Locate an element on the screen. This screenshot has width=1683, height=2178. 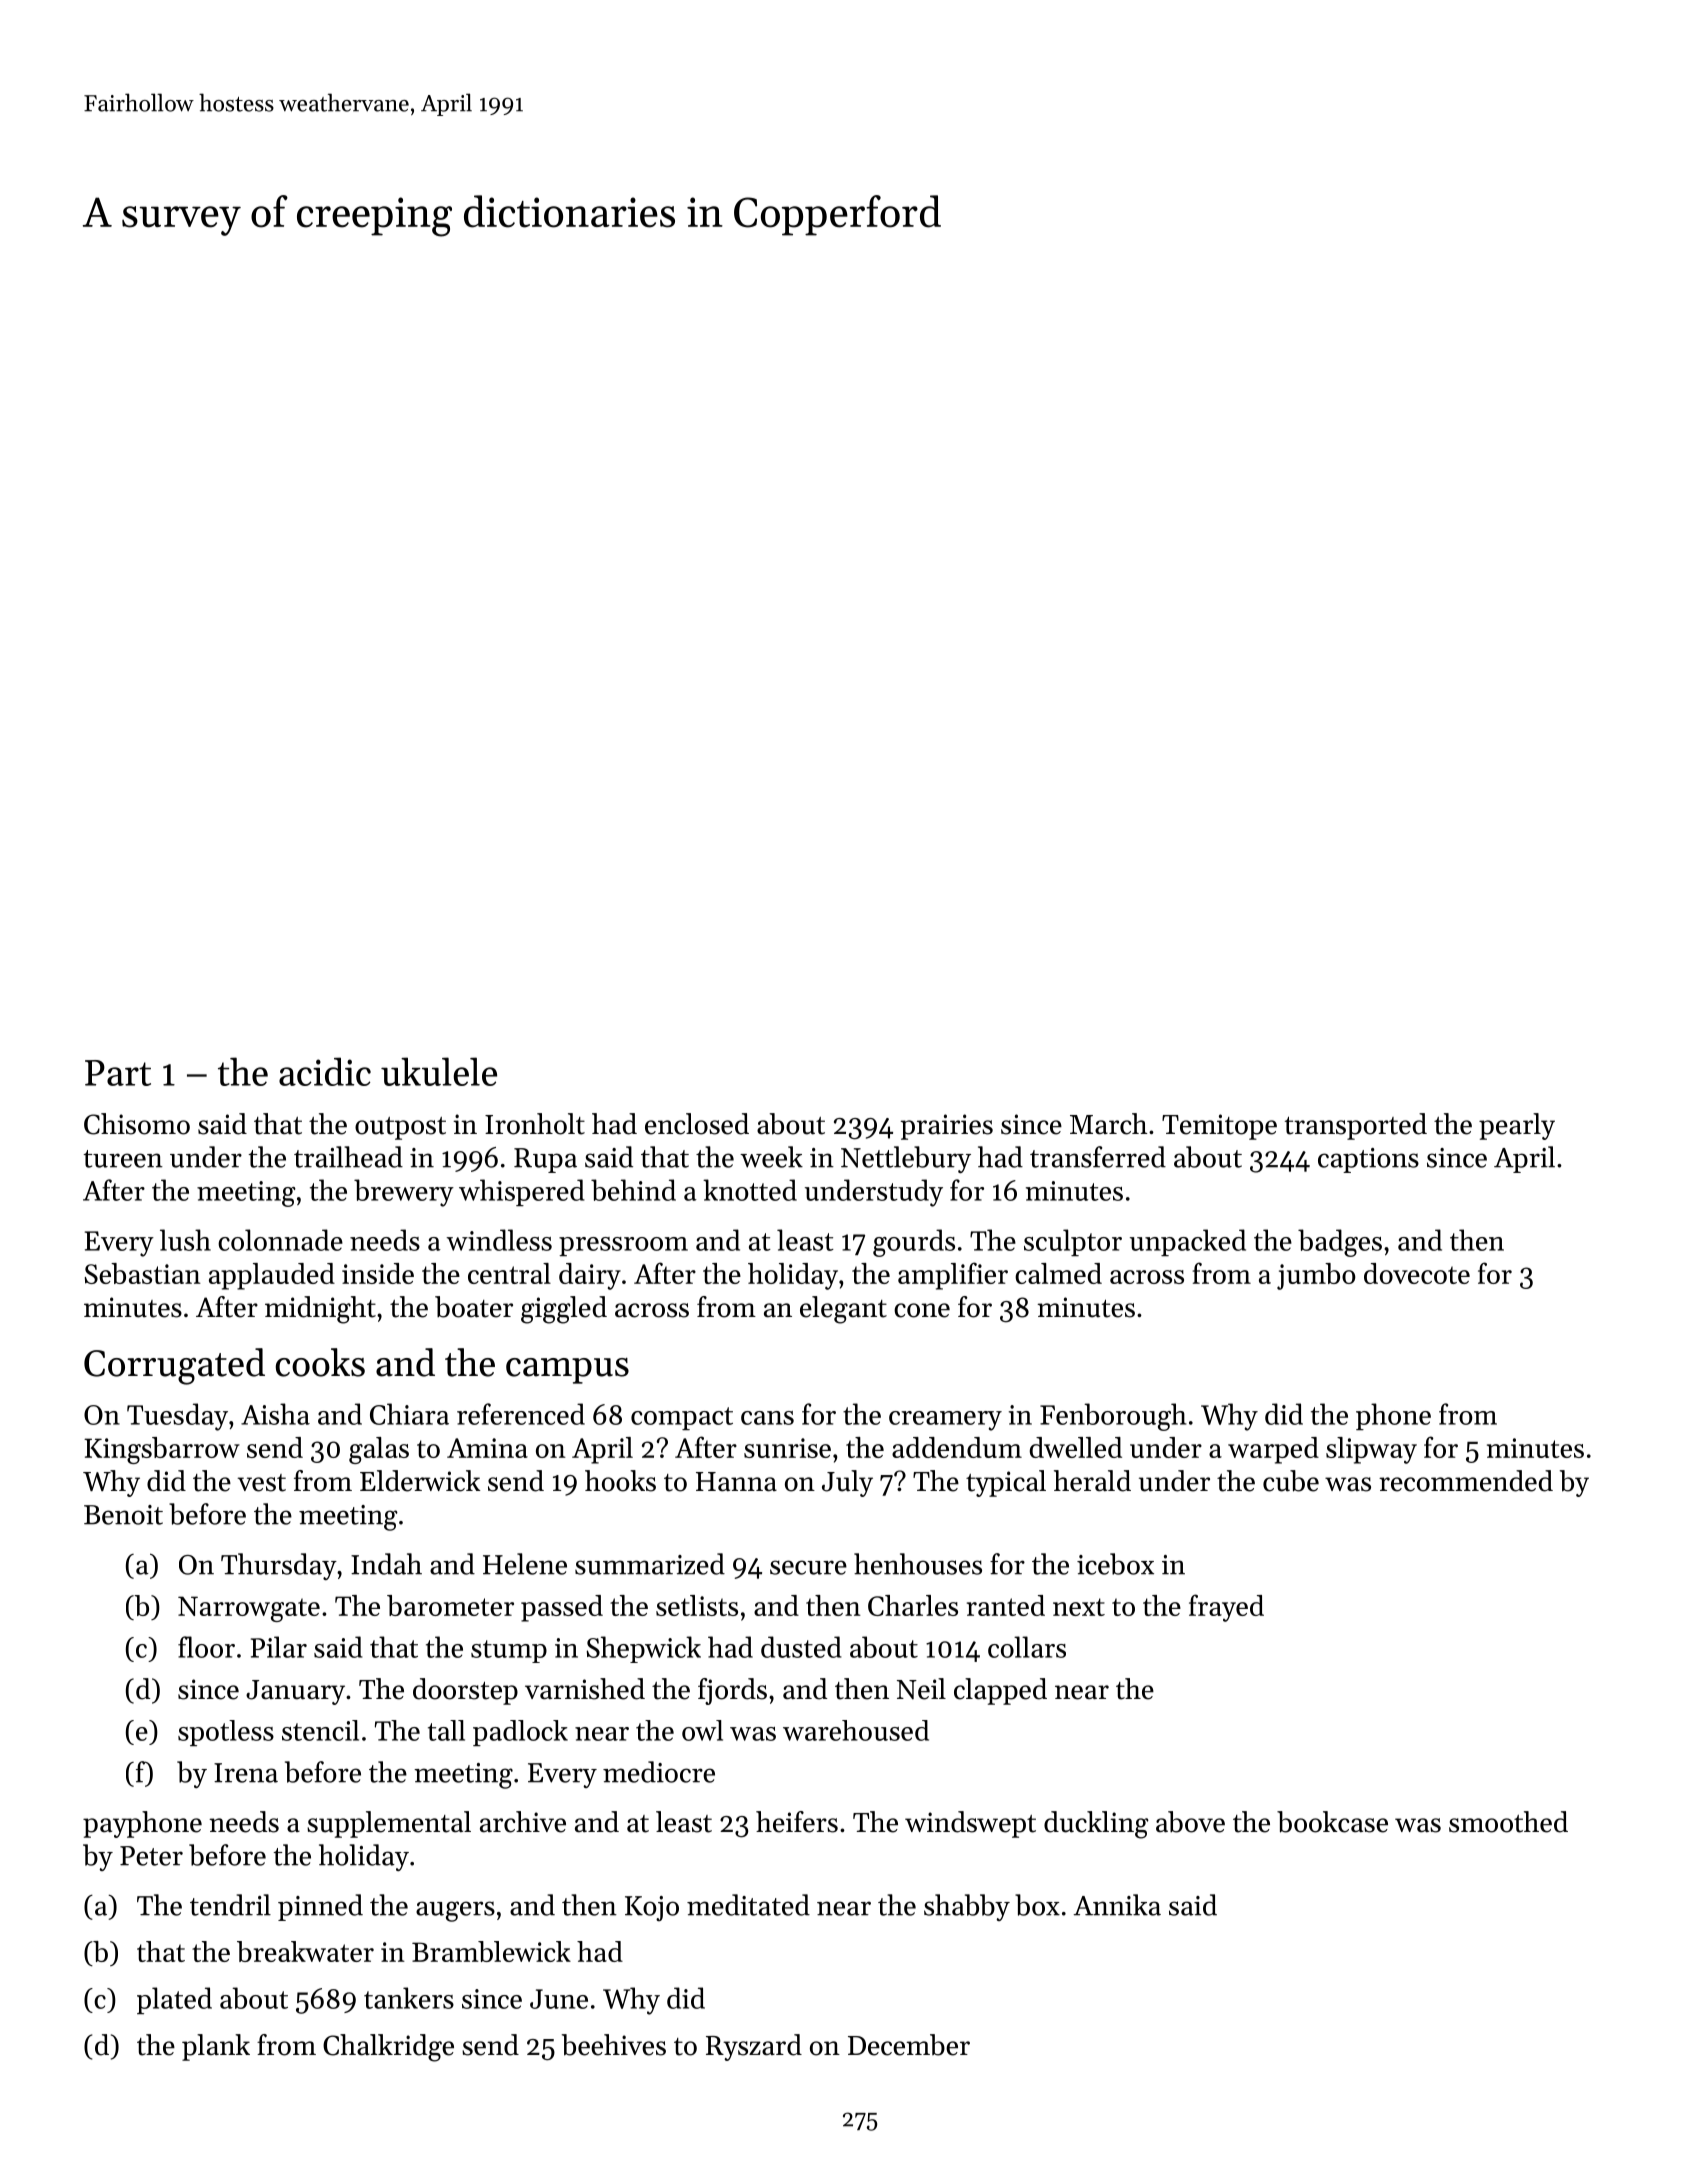
outpost is located at coordinates (400, 1128).
